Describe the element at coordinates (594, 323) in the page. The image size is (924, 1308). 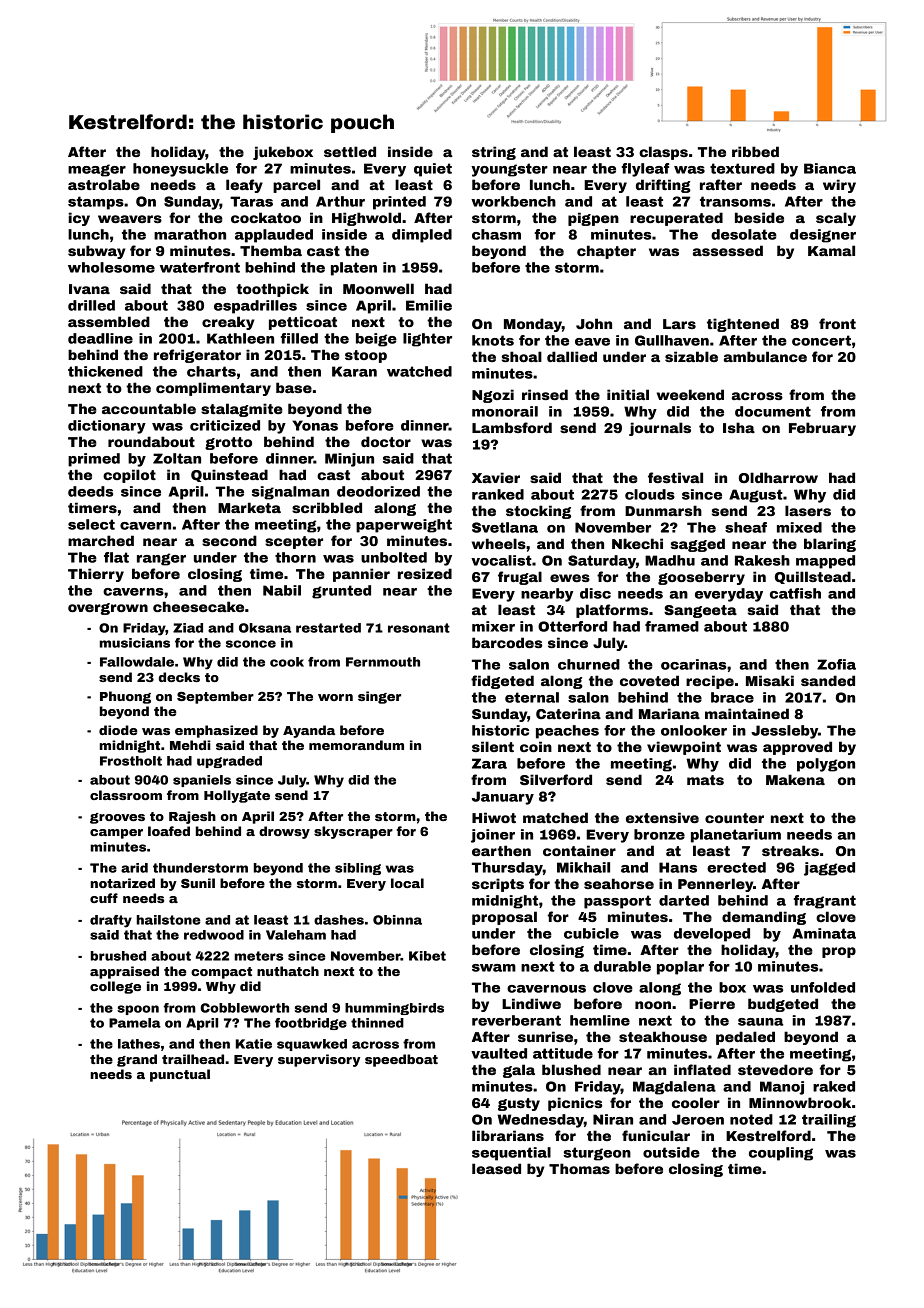
I see `John` at that location.
